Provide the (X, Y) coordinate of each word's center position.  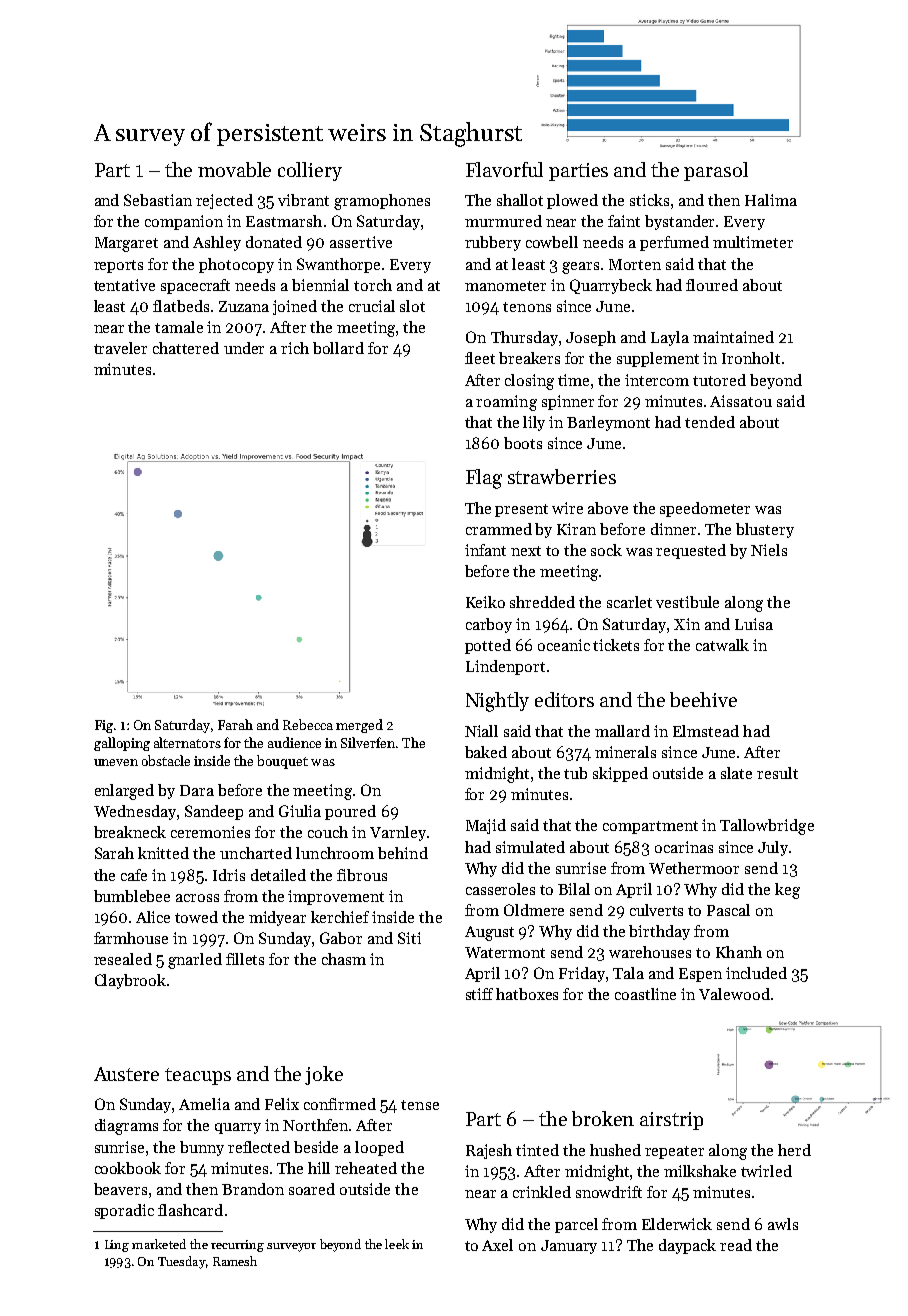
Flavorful (504, 169)
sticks (649, 200)
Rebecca (308, 724)
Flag (484, 479)
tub (575, 773)
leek (397, 1244)
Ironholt (751, 358)
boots (523, 443)
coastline (645, 994)
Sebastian (158, 200)
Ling (117, 1246)
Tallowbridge (767, 827)
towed (196, 917)
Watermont (505, 952)
